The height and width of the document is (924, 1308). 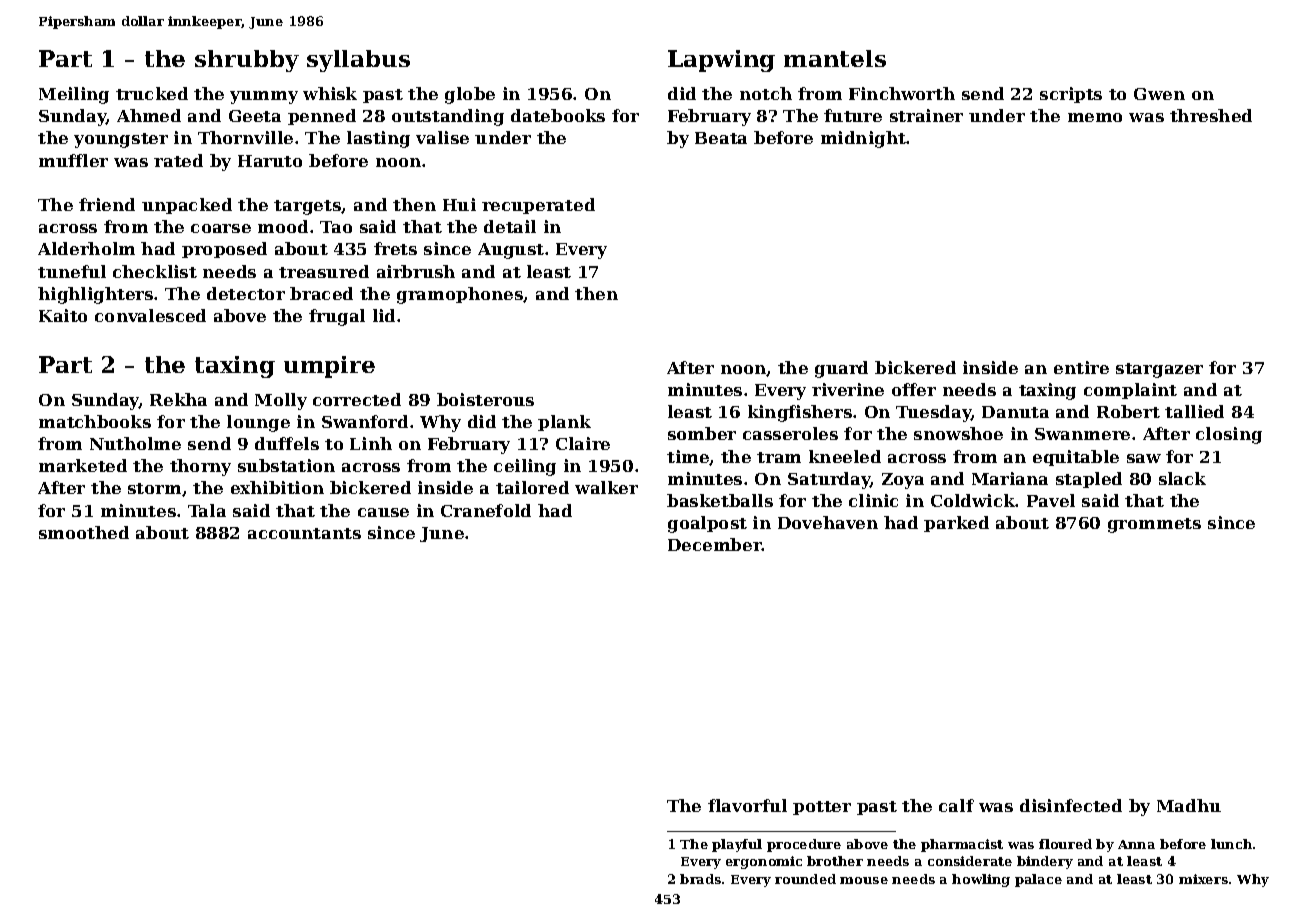 I want to click on smoothed, so click(x=84, y=532).
